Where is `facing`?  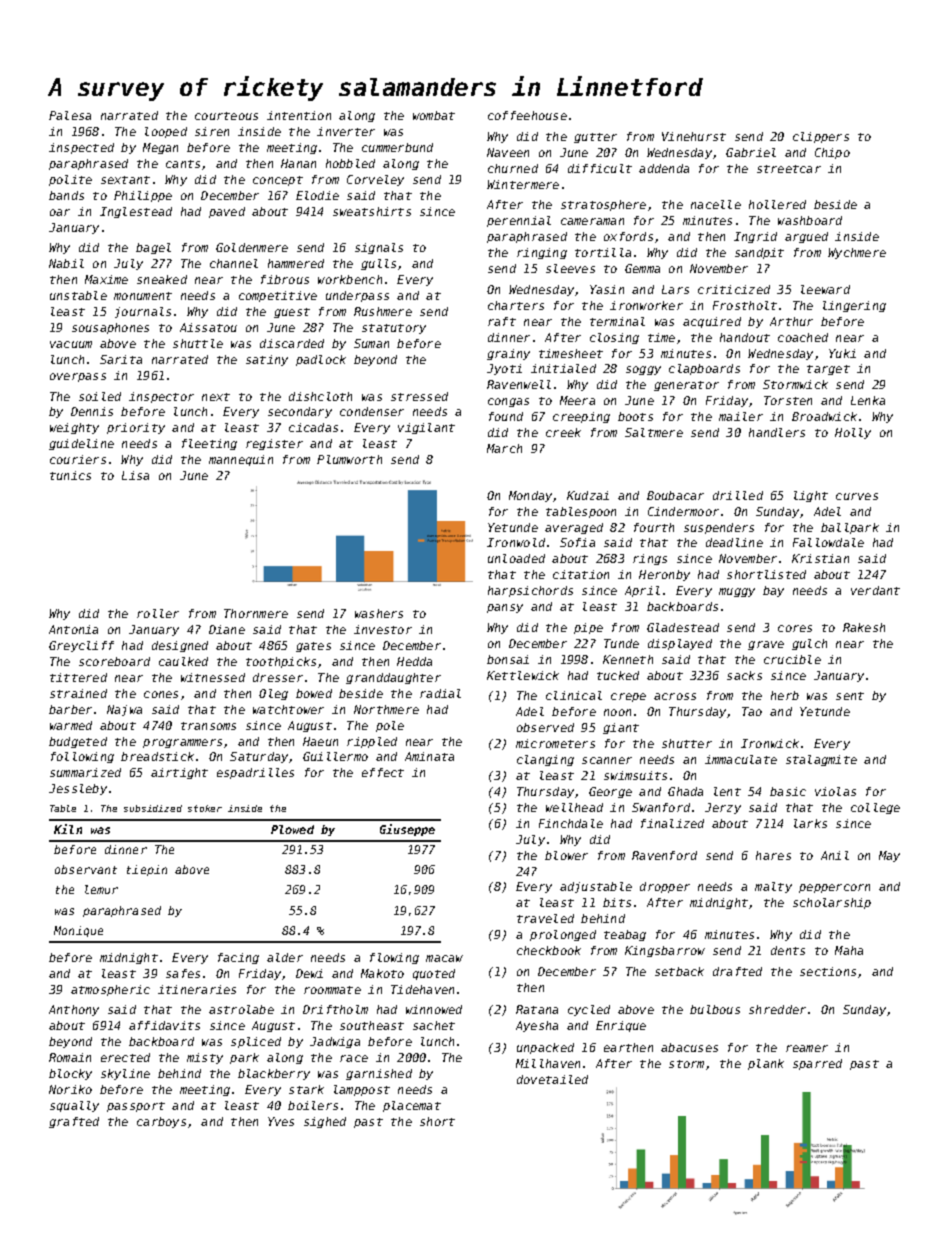
facing is located at coordinates (238, 958).
